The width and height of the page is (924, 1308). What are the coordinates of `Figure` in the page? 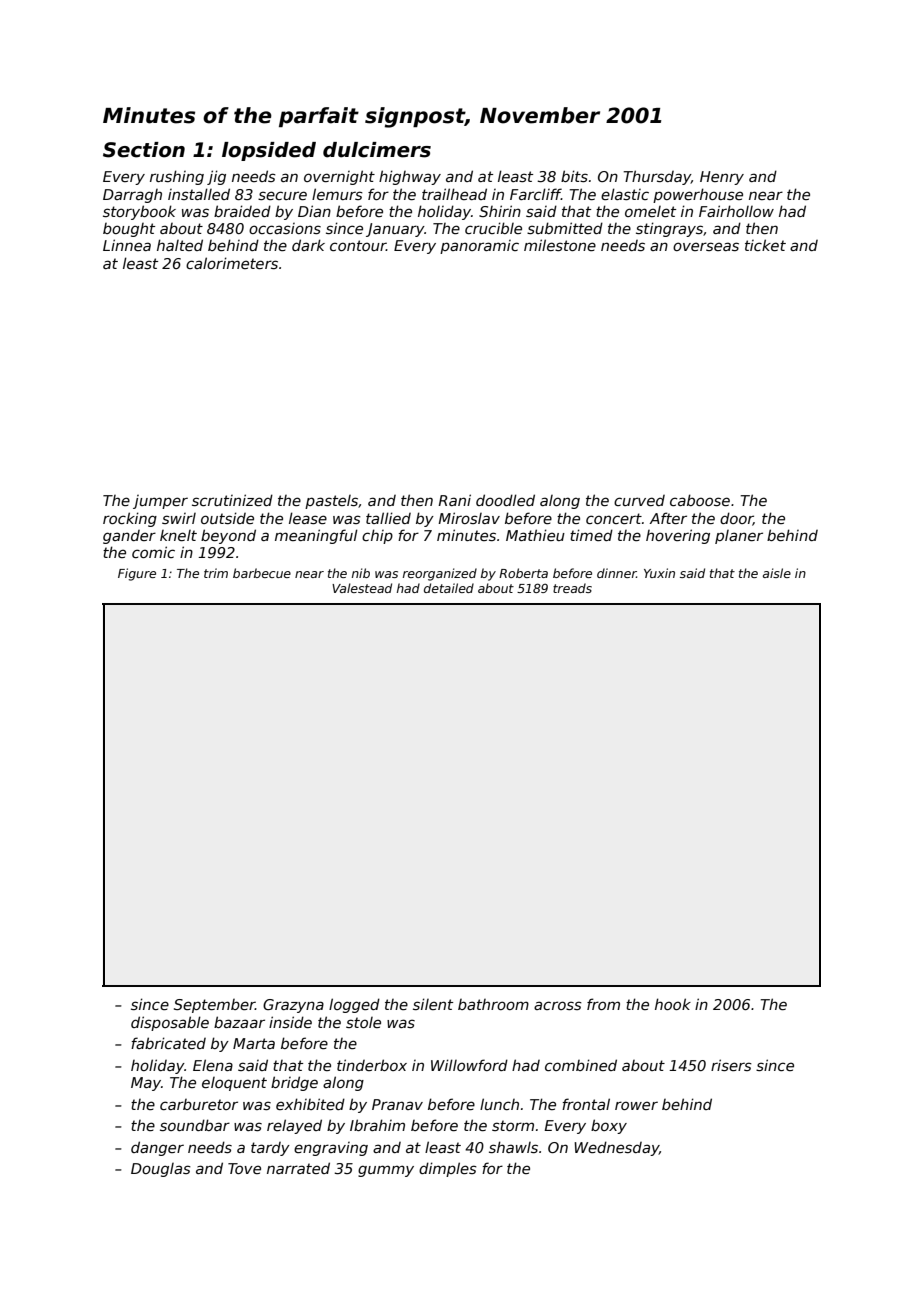 It's located at (137, 574).
